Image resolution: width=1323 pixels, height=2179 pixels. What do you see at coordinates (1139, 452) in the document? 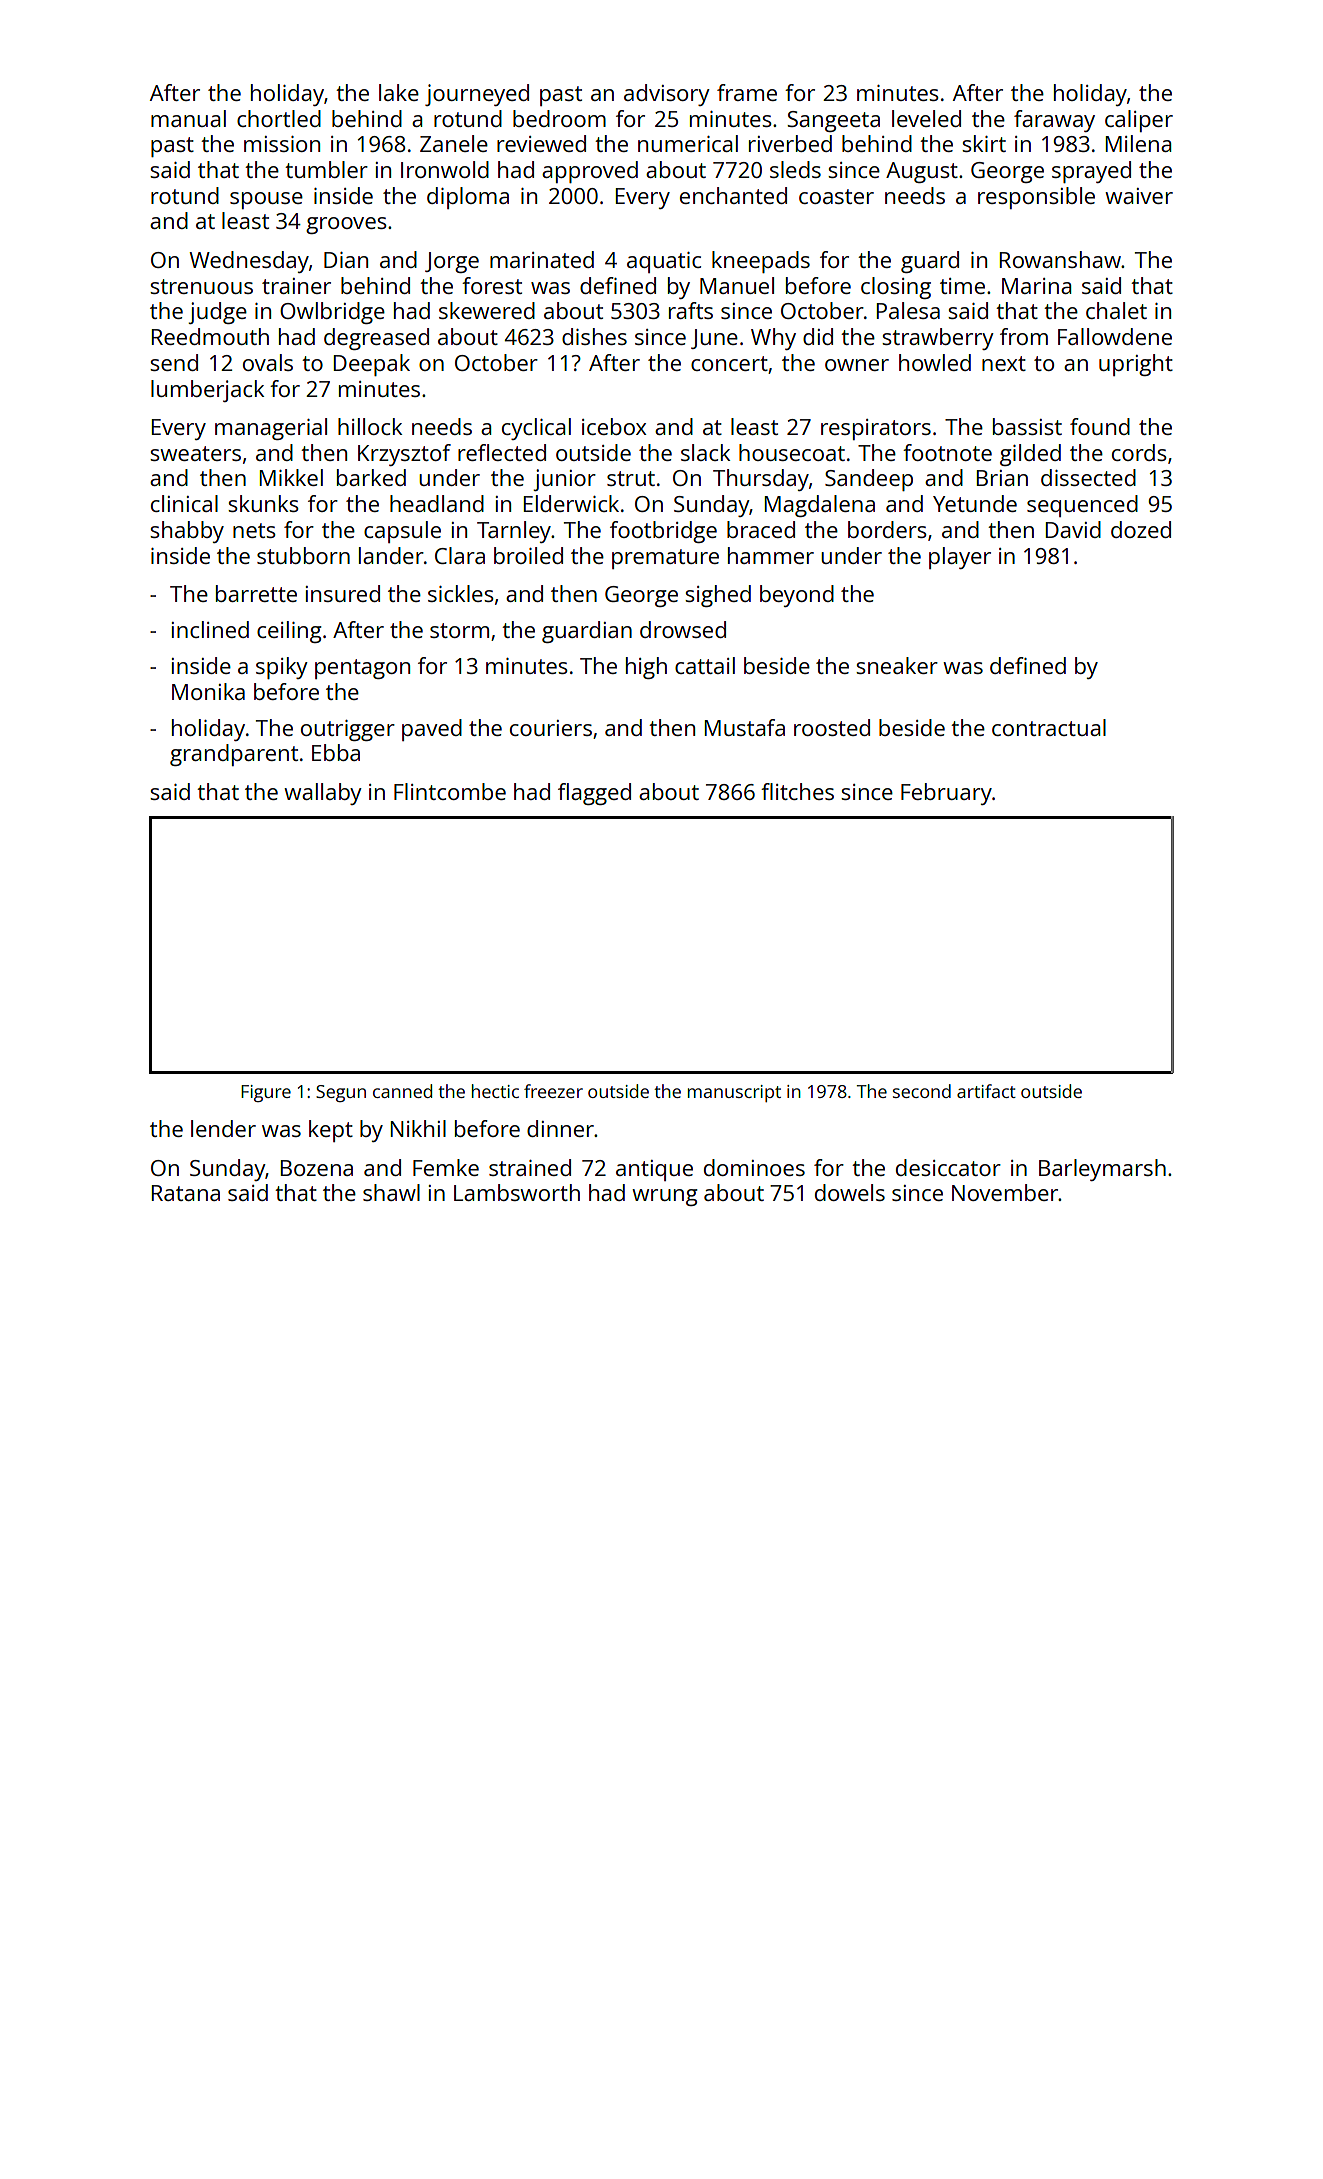
I see `cords` at bounding box center [1139, 452].
